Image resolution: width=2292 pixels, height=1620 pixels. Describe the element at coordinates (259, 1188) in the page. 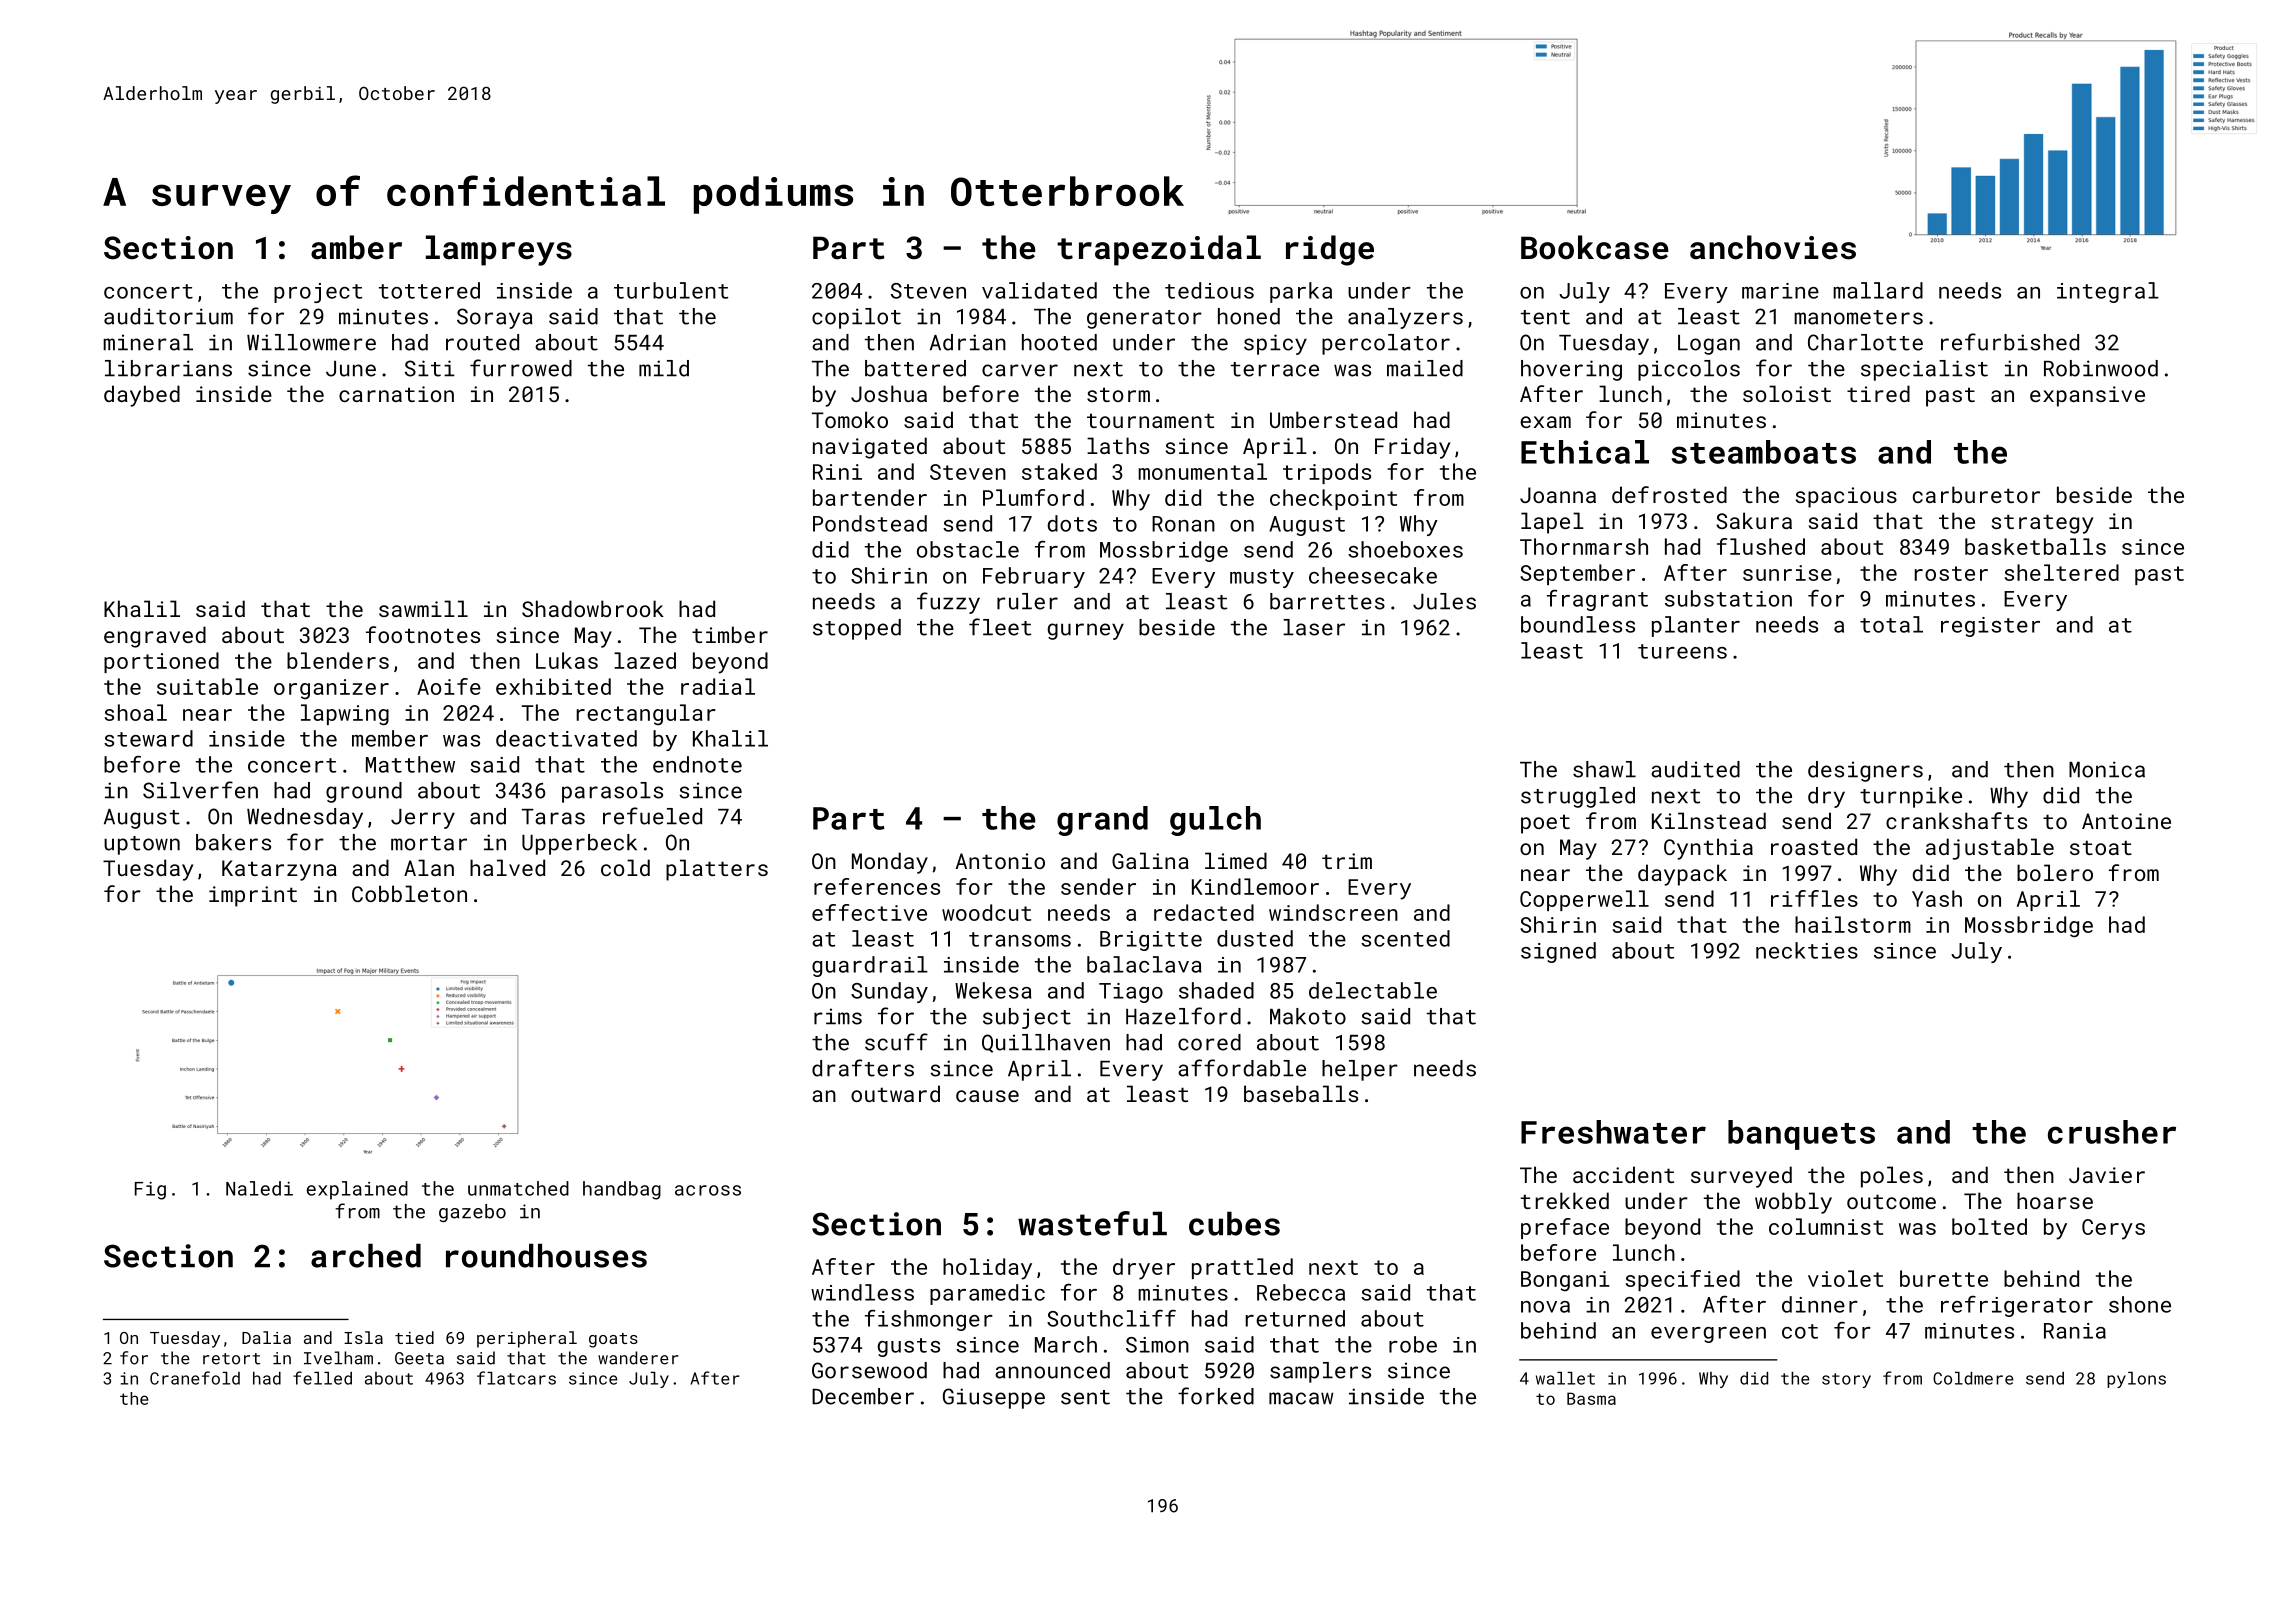

I see `Naledi` at that location.
